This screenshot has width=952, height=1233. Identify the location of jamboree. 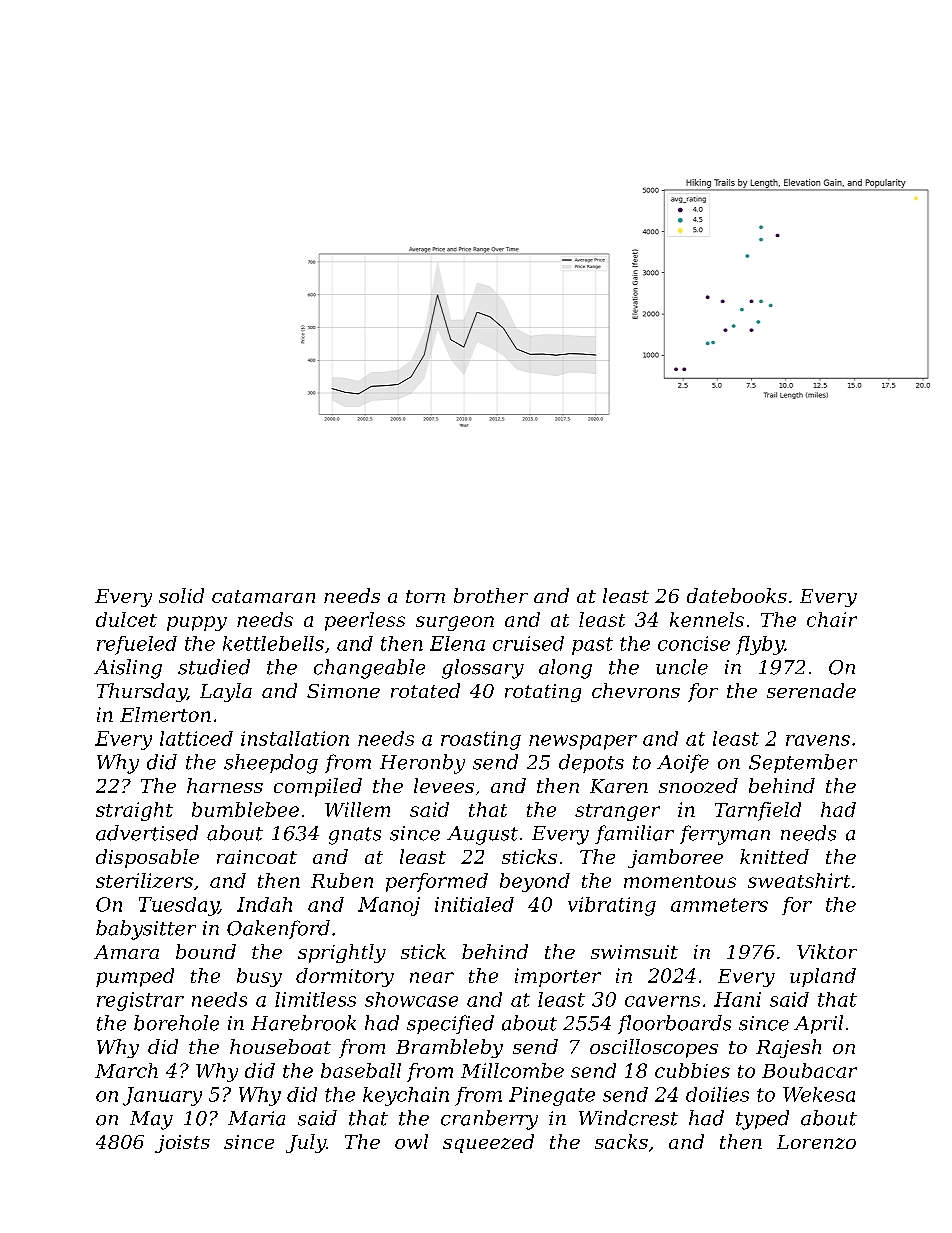
(675, 858).
